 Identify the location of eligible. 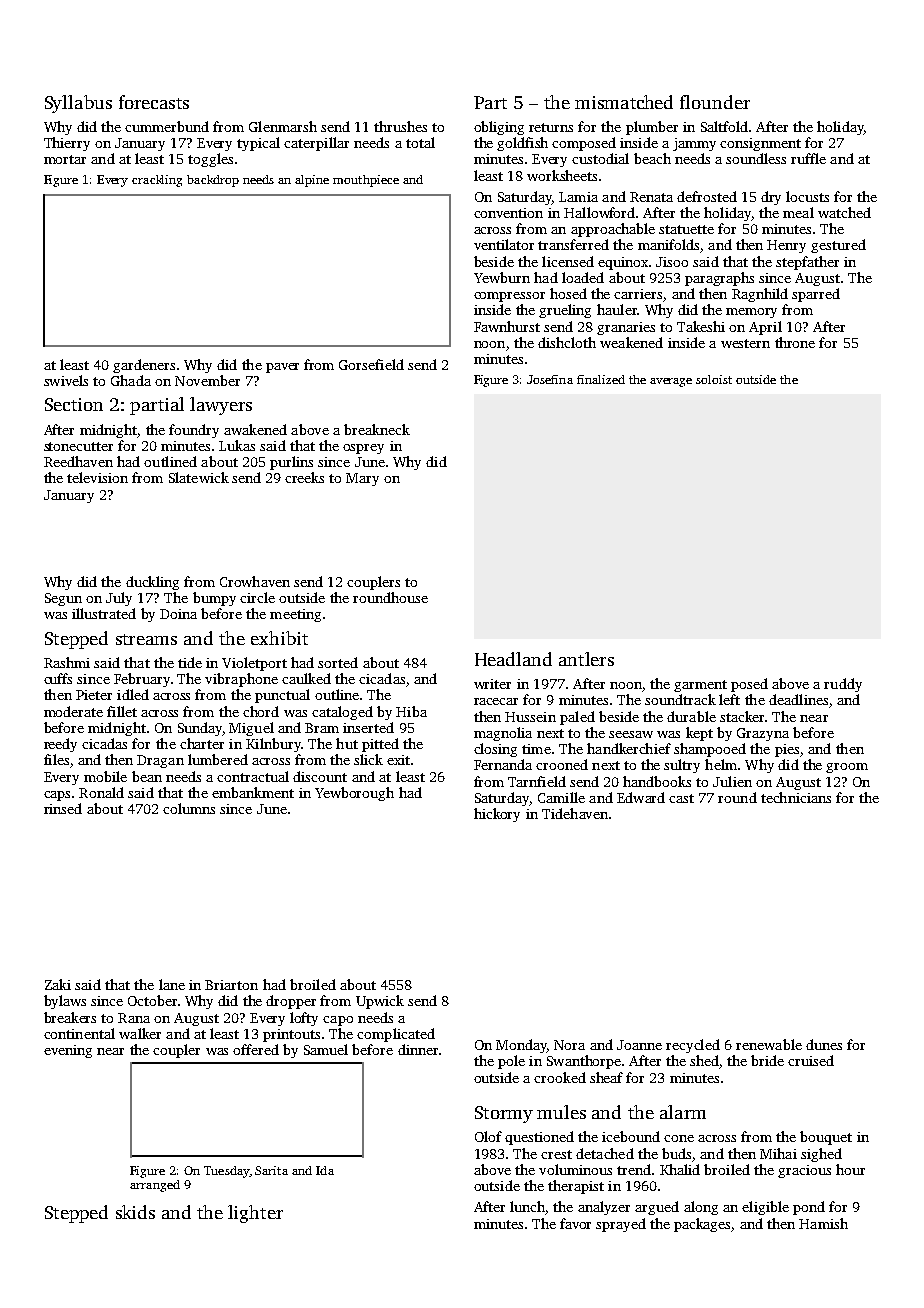
(765, 1208).
